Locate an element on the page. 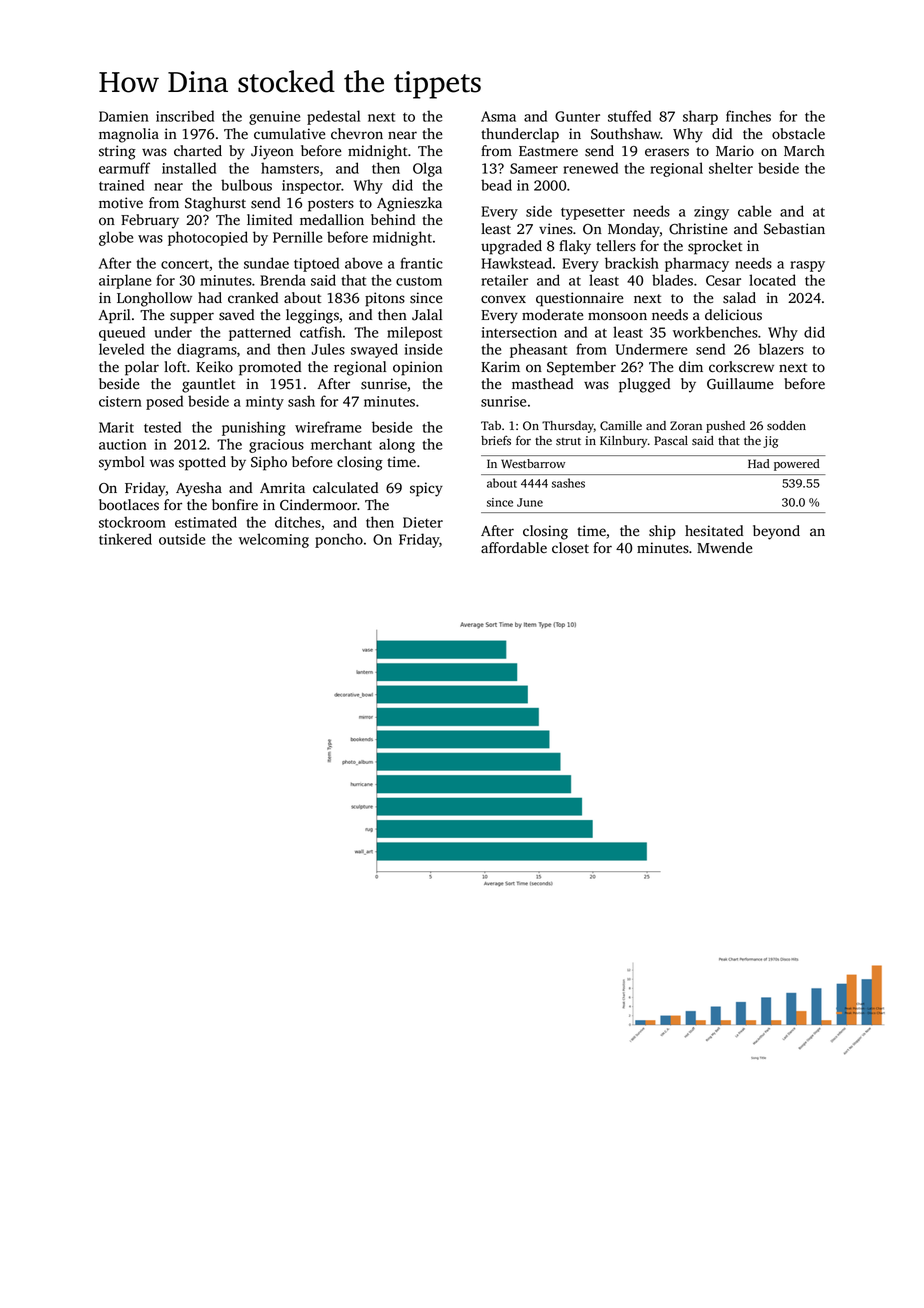 The width and height of the document is (924, 1308). monsoon is located at coordinates (617, 316).
